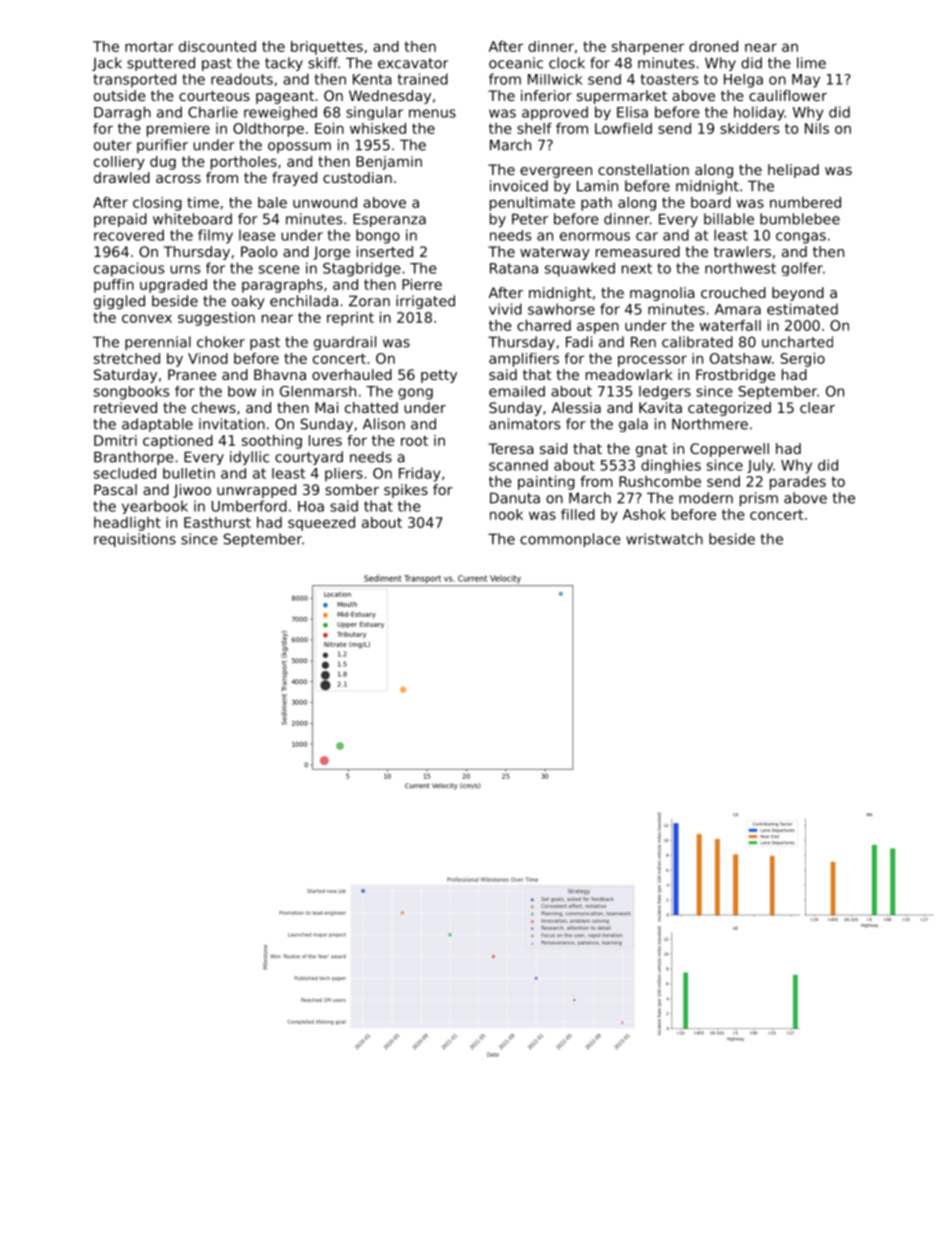 The width and height of the page is (952, 1233). Describe the element at coordinates (729, 409) in the page. I see `categorized` at that location.
